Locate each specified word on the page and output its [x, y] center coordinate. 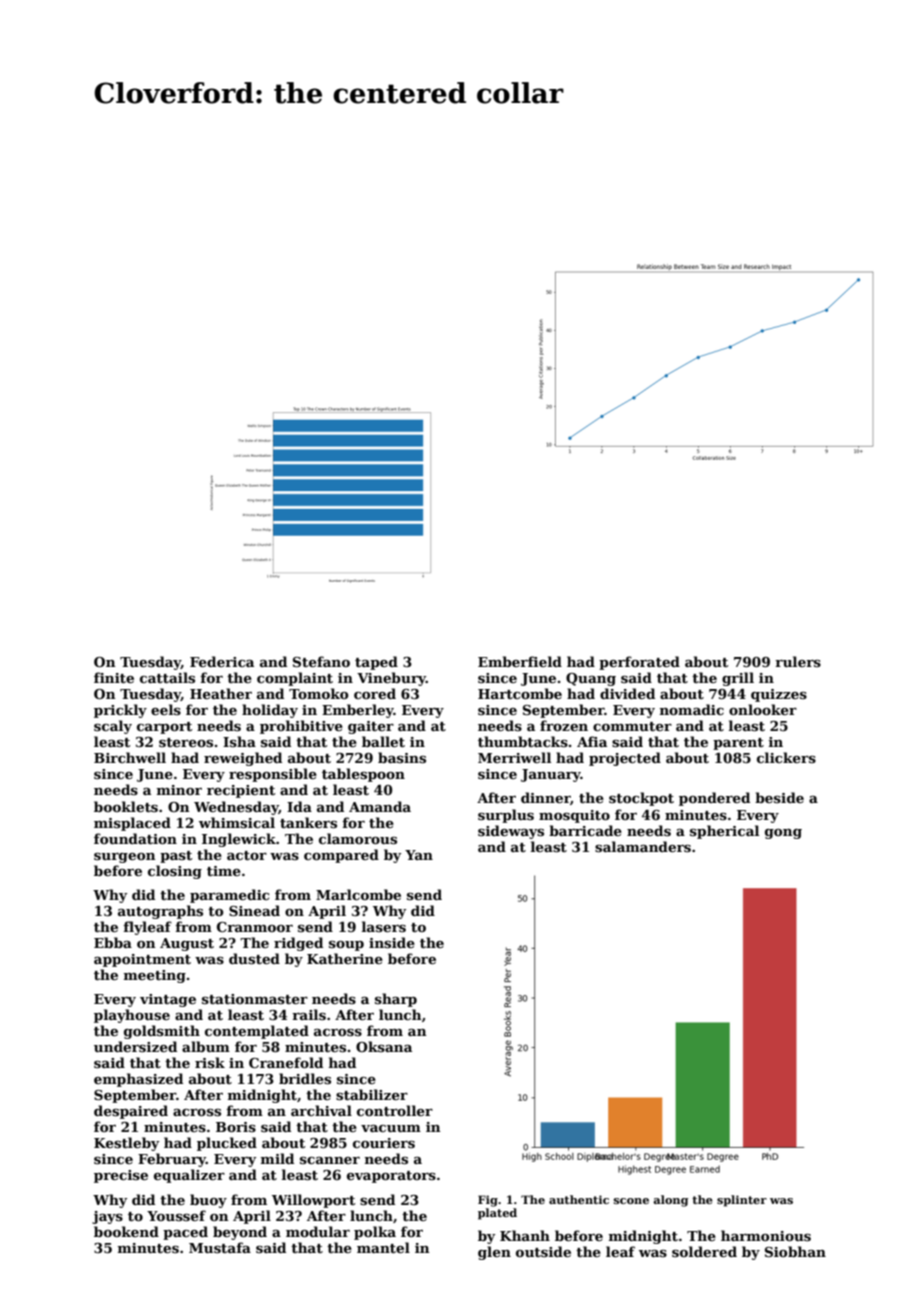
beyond [240, 1233]
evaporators [391, 1177]
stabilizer [372, 1094]
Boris [236, 1127]
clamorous [358, 838]
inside [392, 942]
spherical [724, 832]
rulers [798, 661]
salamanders [643, 846]
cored [375, 693]
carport [164, 728]
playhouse [132, 1016]
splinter [742, 1201]
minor [179, 790]
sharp [396, 1000]
